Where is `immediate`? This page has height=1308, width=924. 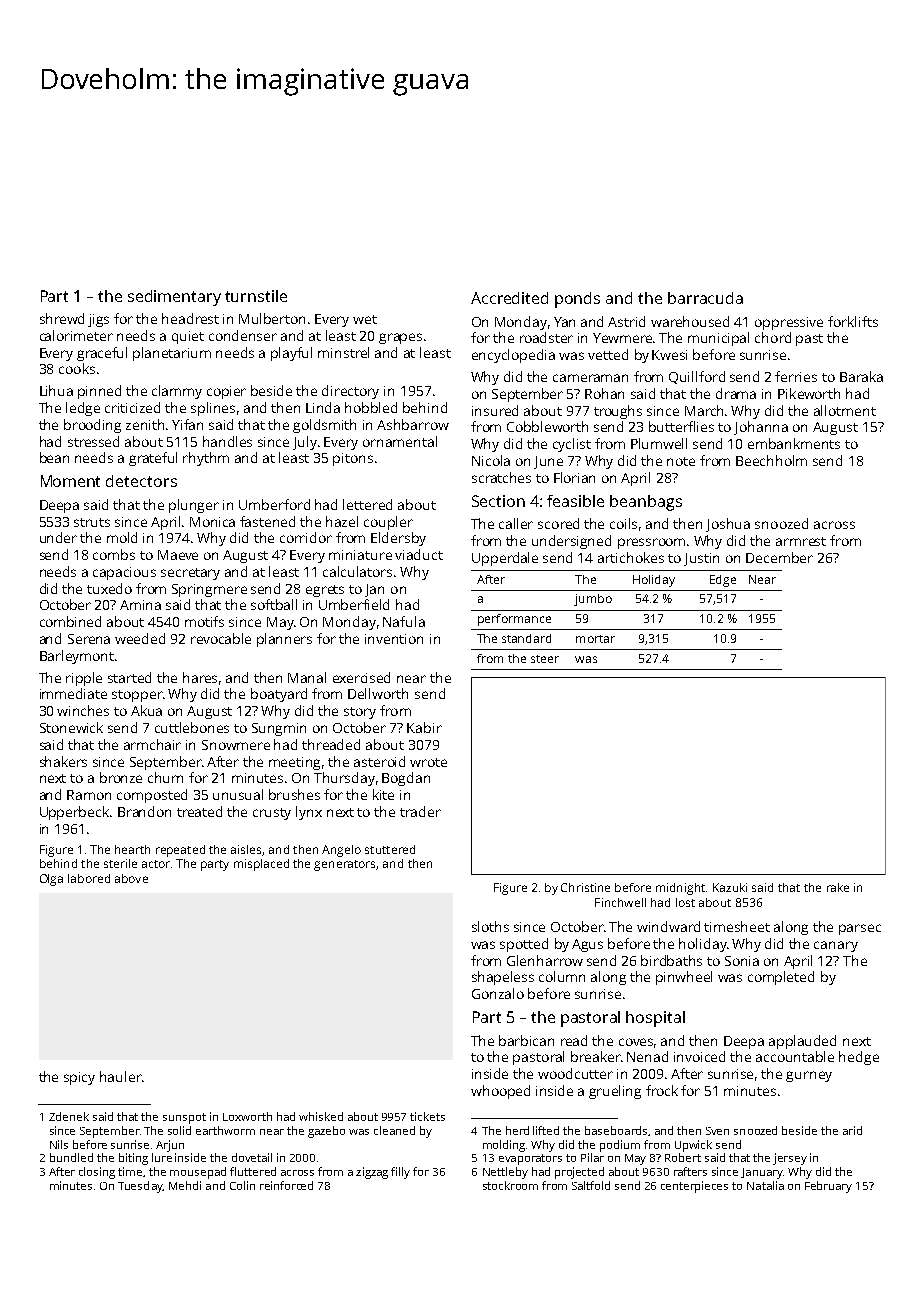 immediate is located at coordinates (73, 693).
